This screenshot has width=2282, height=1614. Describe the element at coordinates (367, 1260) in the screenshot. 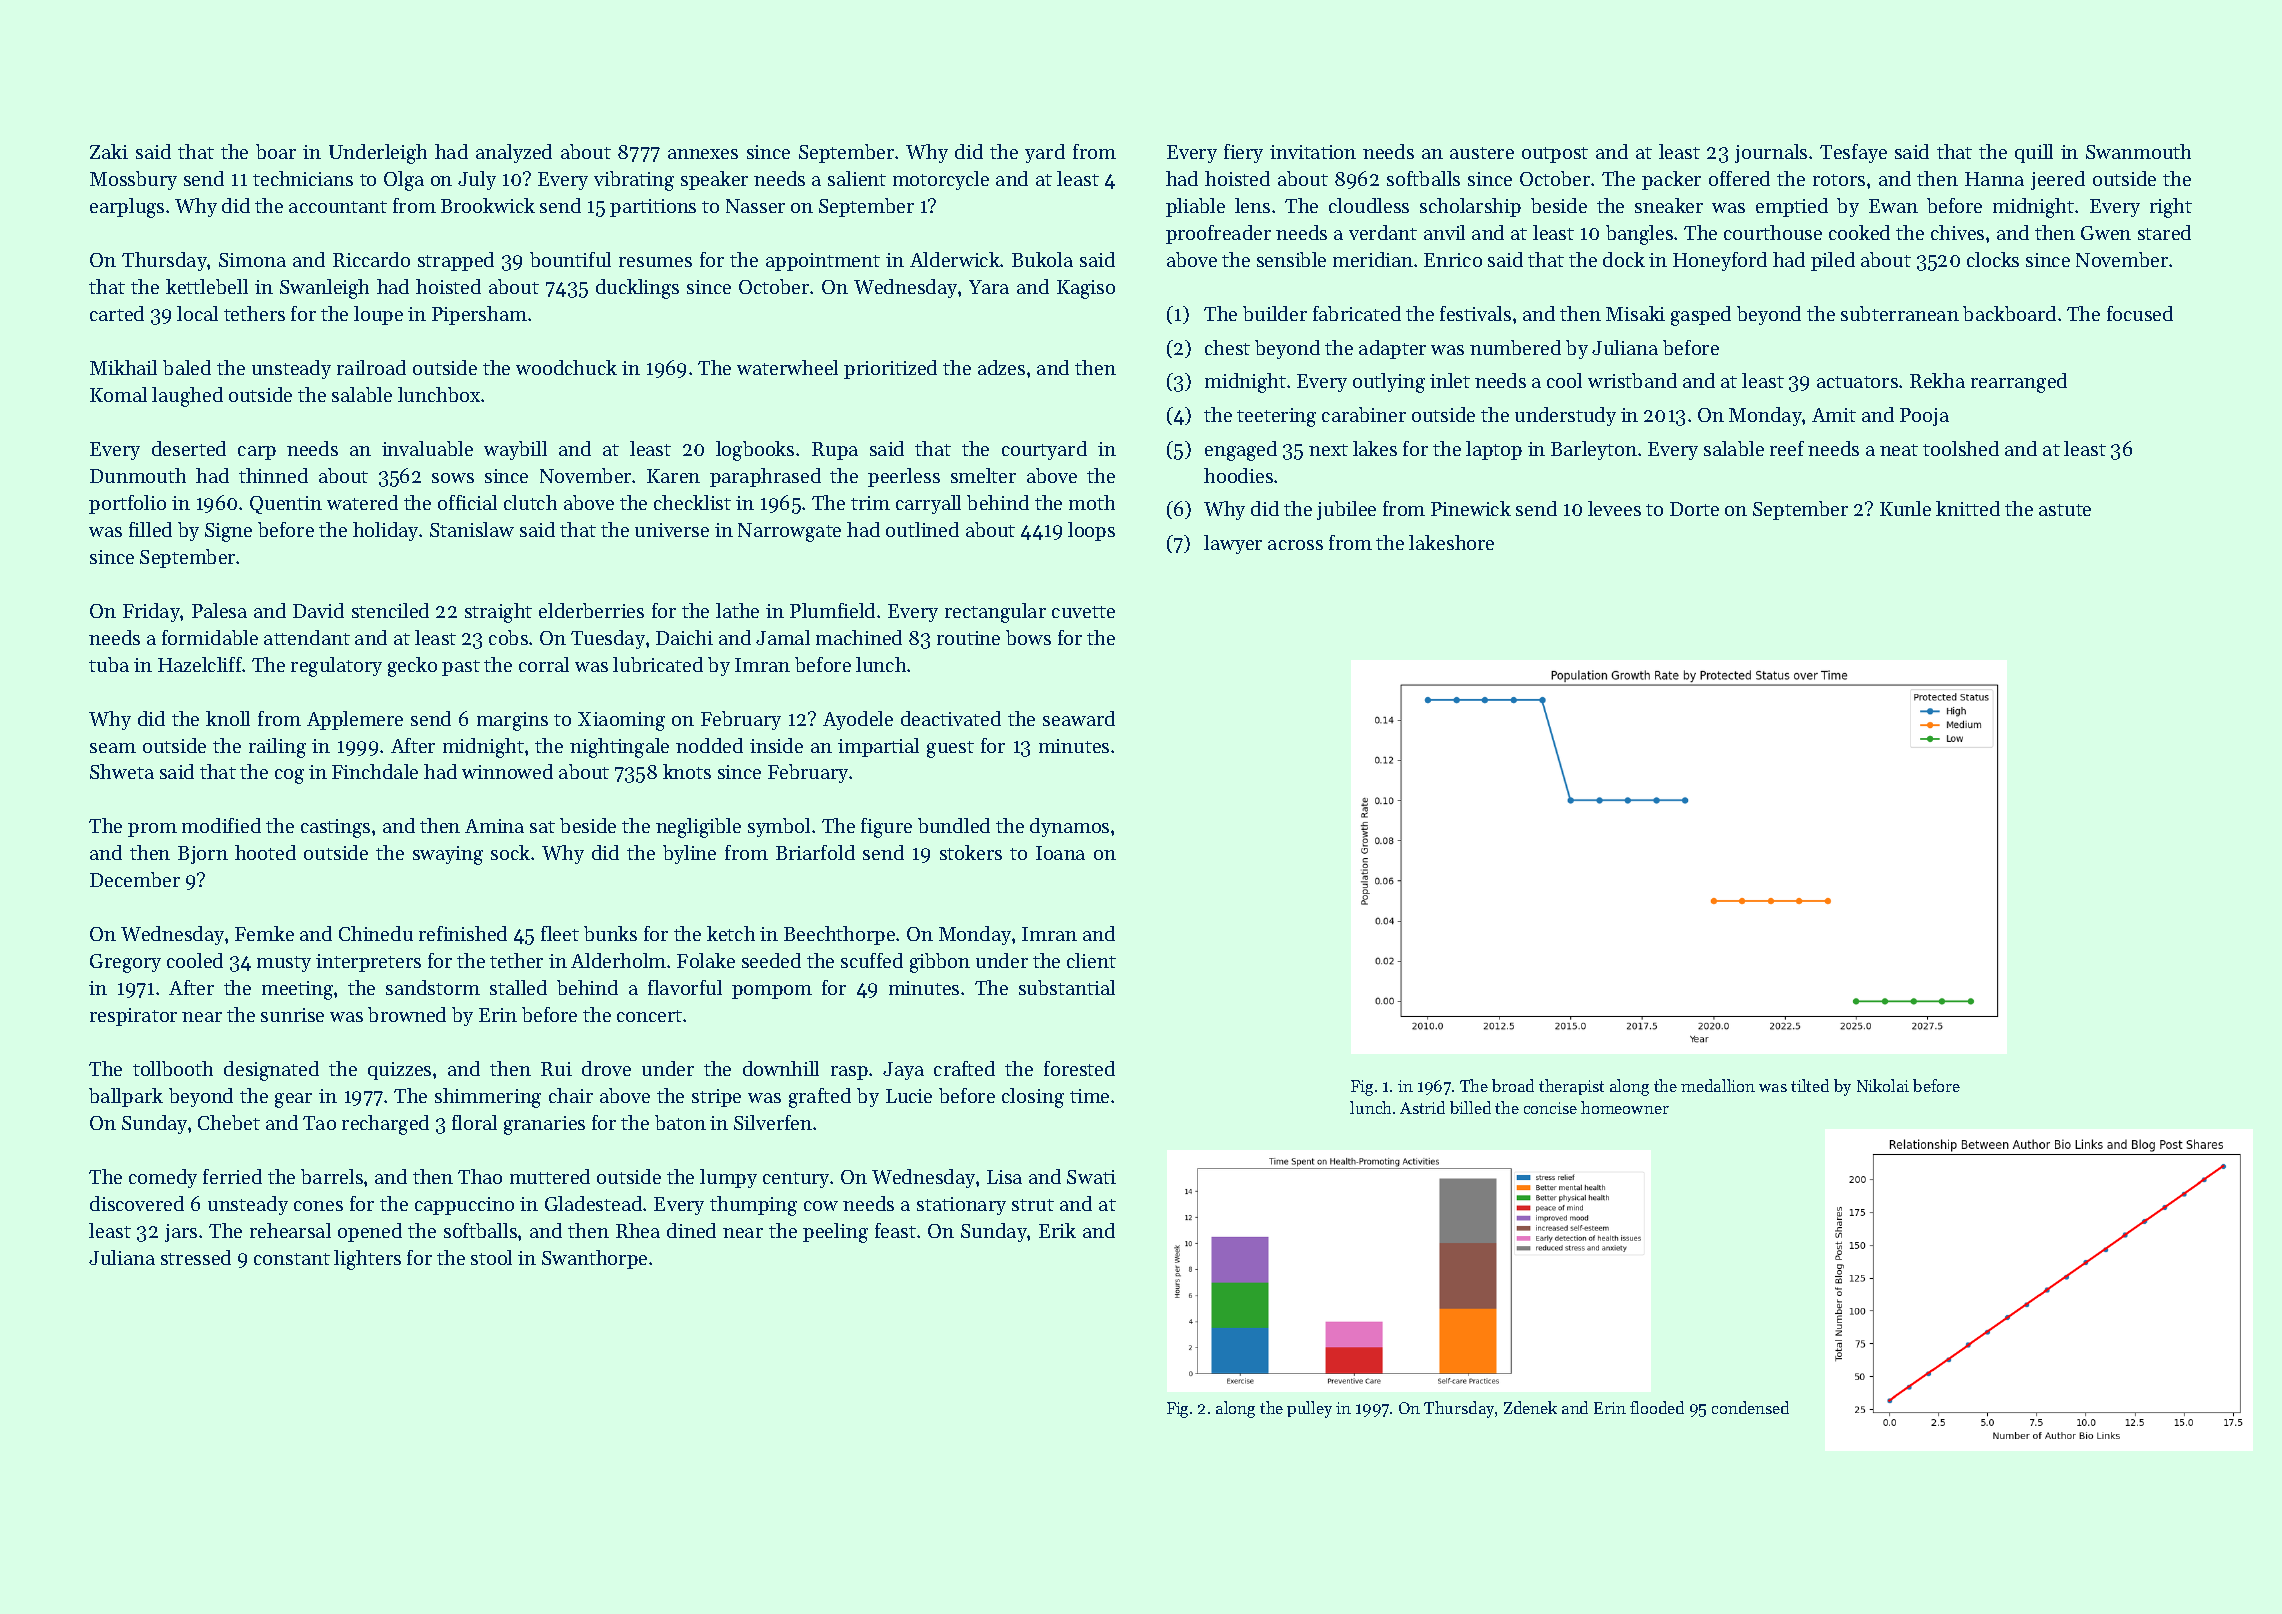

I see `lighters` at that location.
